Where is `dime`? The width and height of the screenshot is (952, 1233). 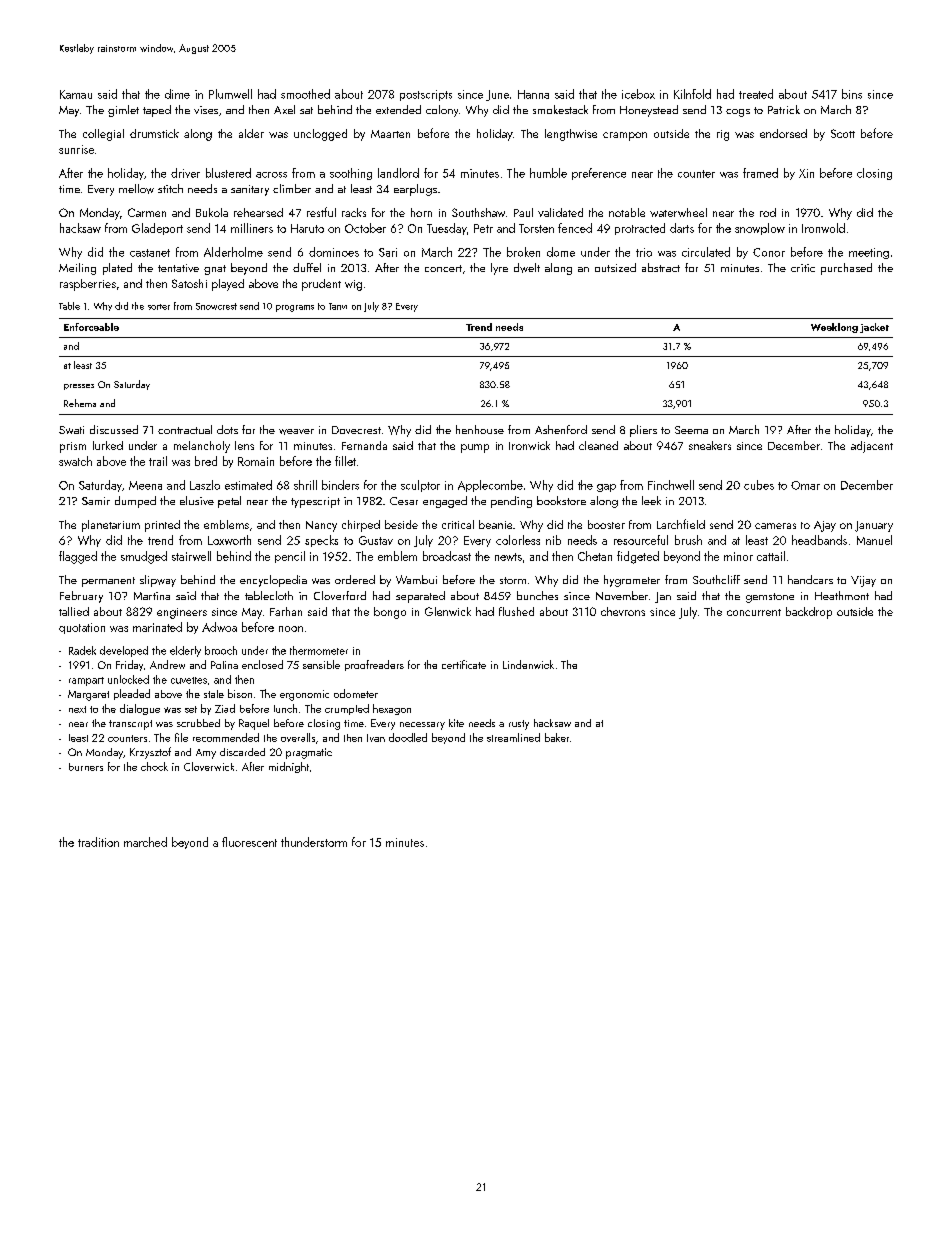
dime is located at coordinates (177, 94).
